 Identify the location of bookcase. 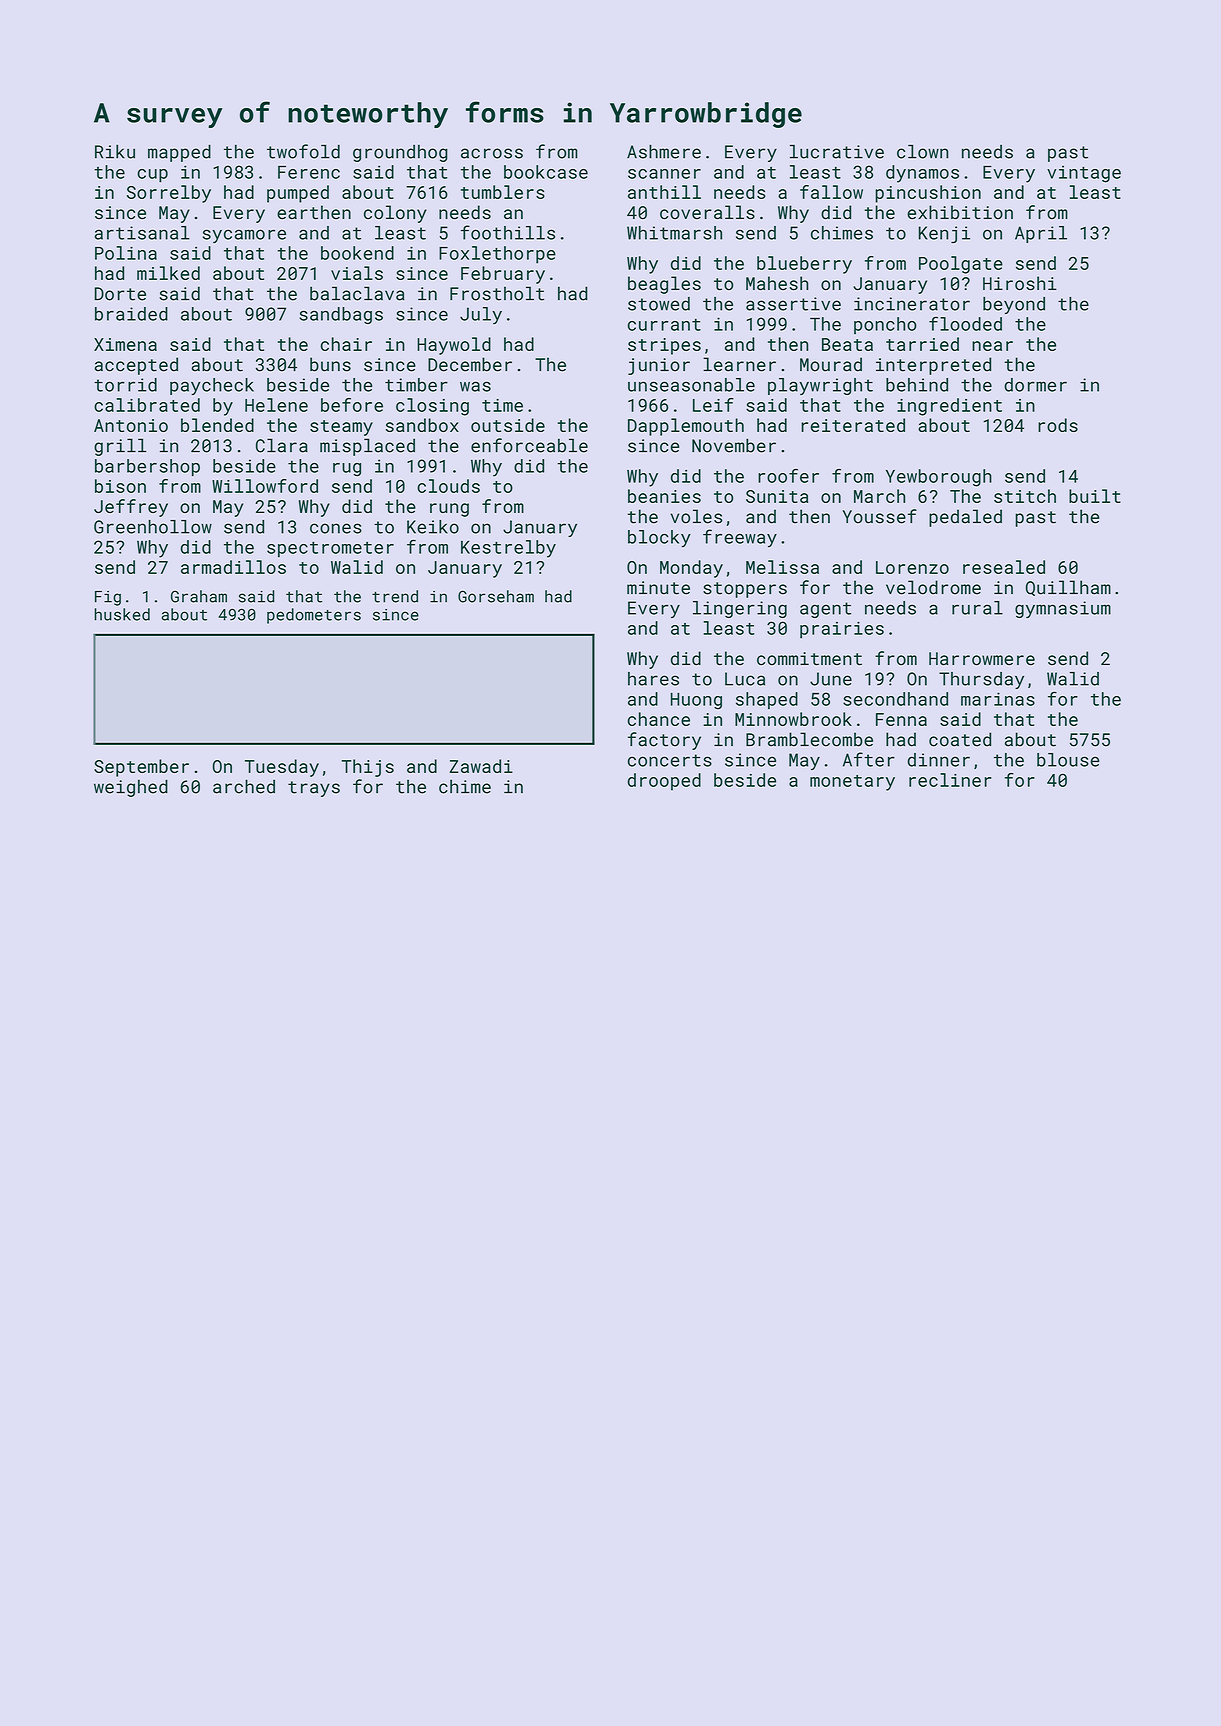
(546, 172).
